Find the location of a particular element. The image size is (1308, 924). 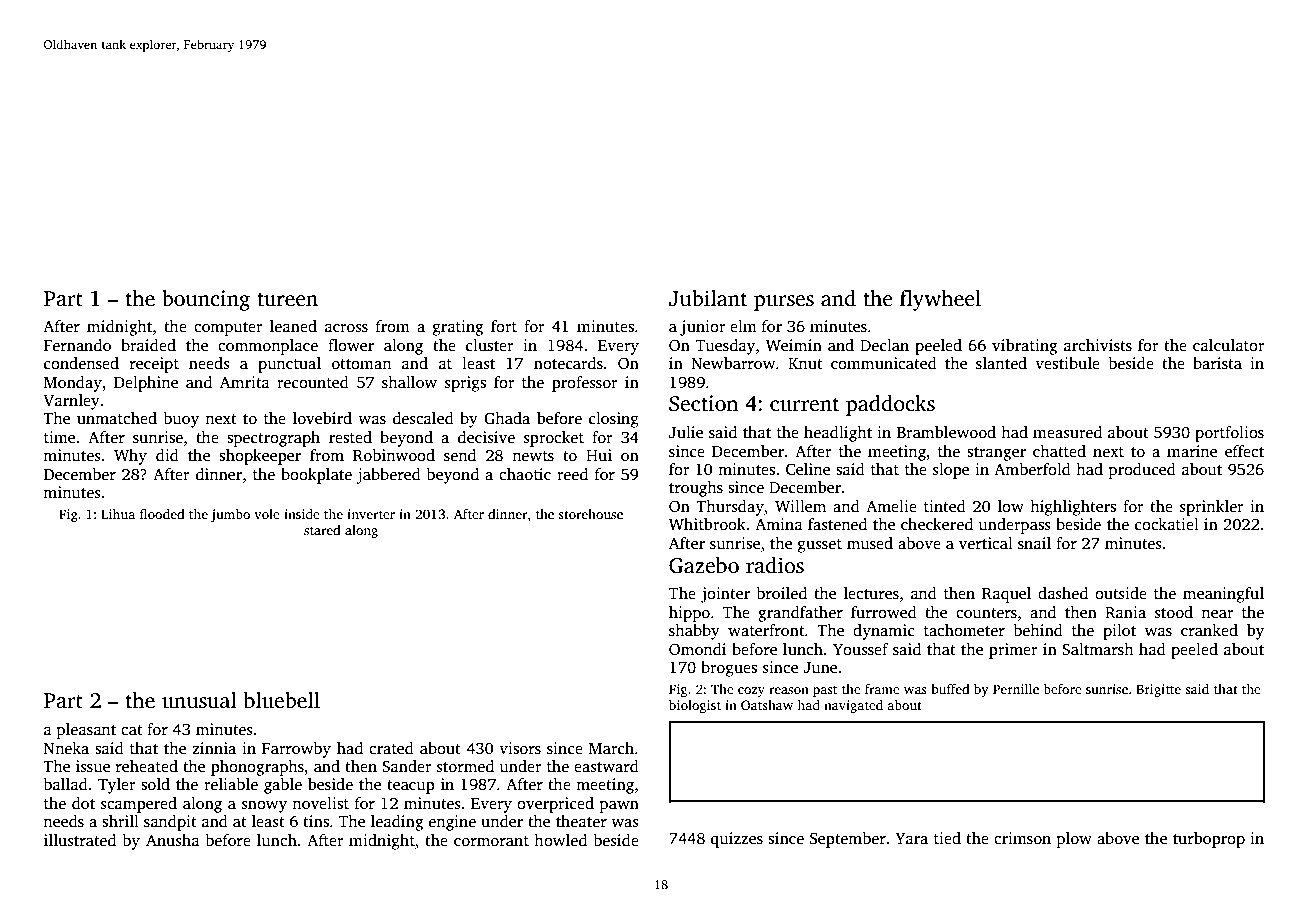

spectrograph is located at coordinates (273, 439).
